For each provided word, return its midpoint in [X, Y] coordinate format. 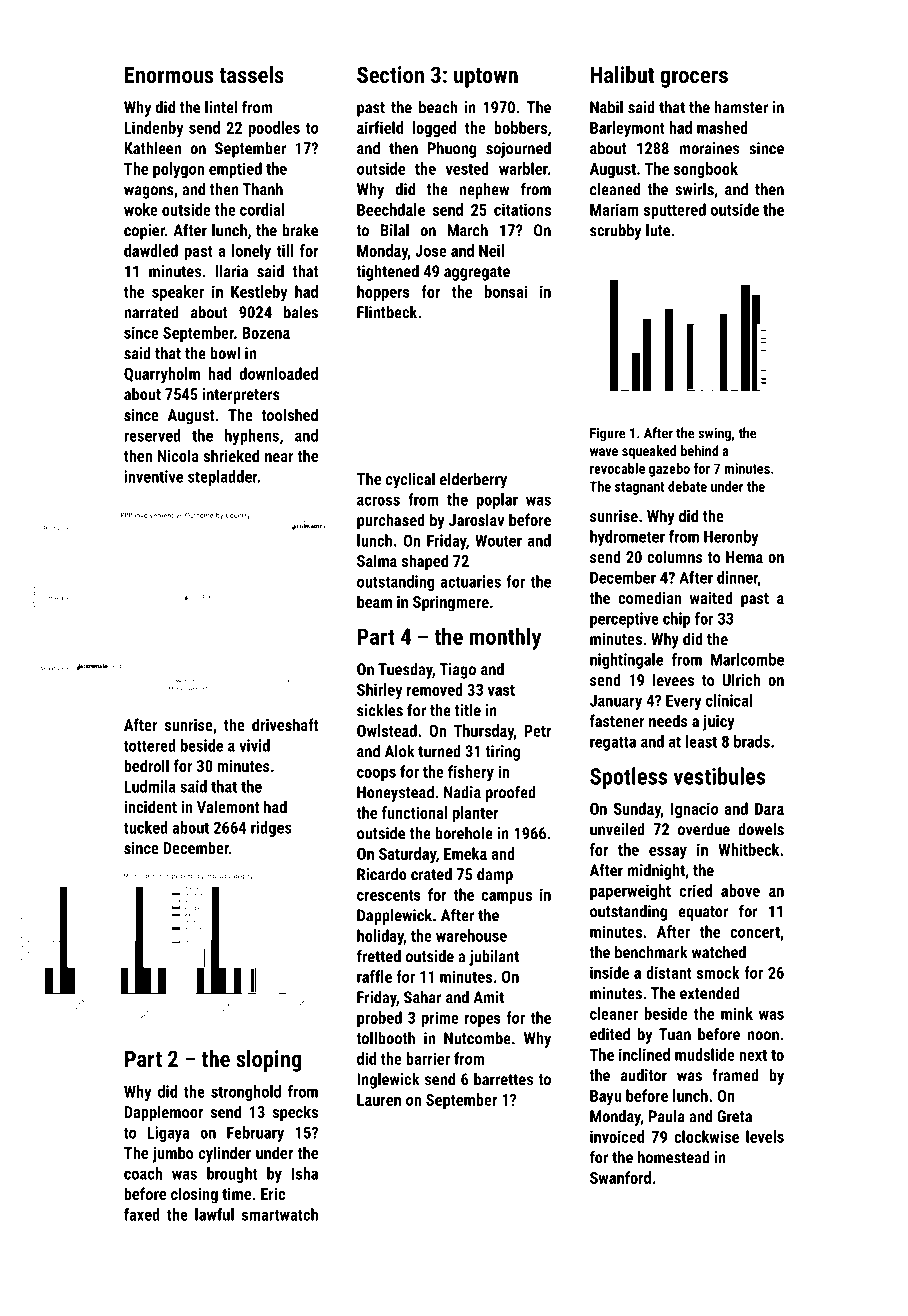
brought [232, 1175]
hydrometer [627, 538]
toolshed [289, 414]
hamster [741, 107]
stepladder [222, 478]
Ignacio [694, 810]
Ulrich [741, 679]
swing [714, 434]
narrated [151, 312]
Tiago [457, 671]
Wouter [498, 540]
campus [507, 898]
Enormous [169, 75]
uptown [486, 78]
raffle [374, 976]
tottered [150, 745]
